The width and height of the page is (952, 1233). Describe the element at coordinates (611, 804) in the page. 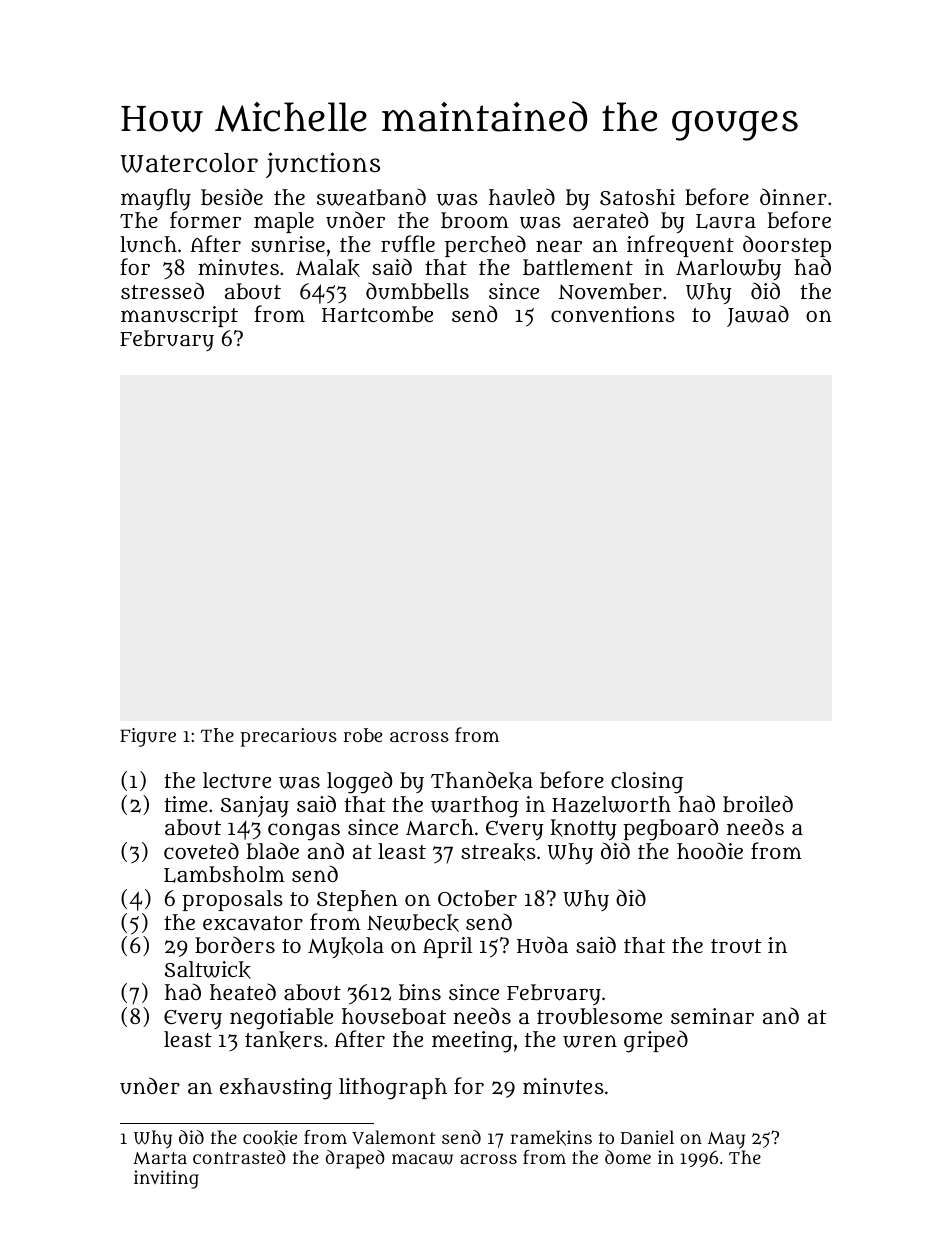

I see `Hazelworth` at that location.
